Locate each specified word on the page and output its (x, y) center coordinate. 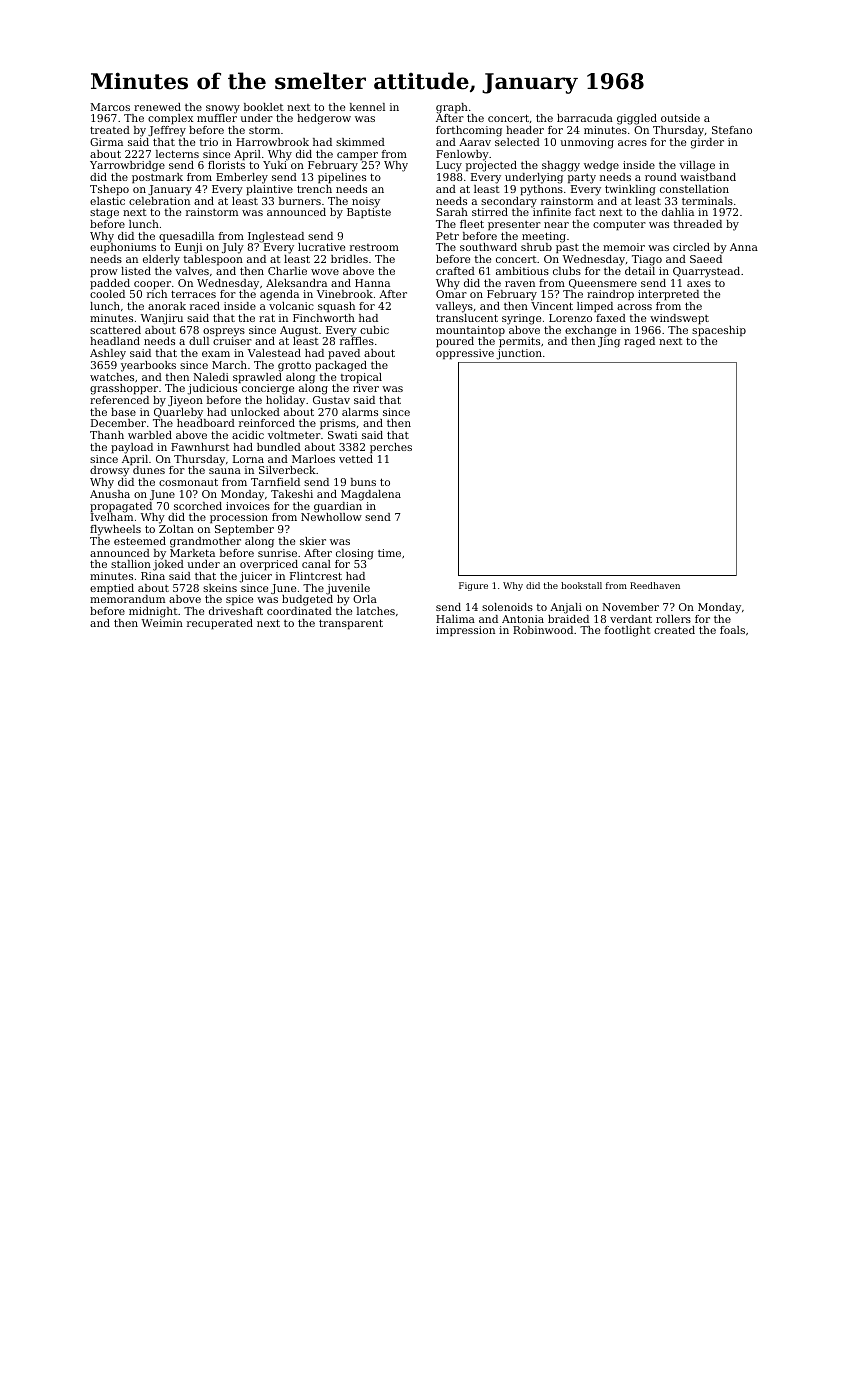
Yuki (275, 165)
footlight (627, 631)
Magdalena (371, 495)
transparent (351, 624)
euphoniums (123, 248)
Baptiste (369, 213)
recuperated (220, 624)
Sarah (452, 212)
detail (640, 271)
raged (639, 342)
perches (391, 448)
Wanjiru (161, 319)
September (244, 530)
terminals (707, 201)
